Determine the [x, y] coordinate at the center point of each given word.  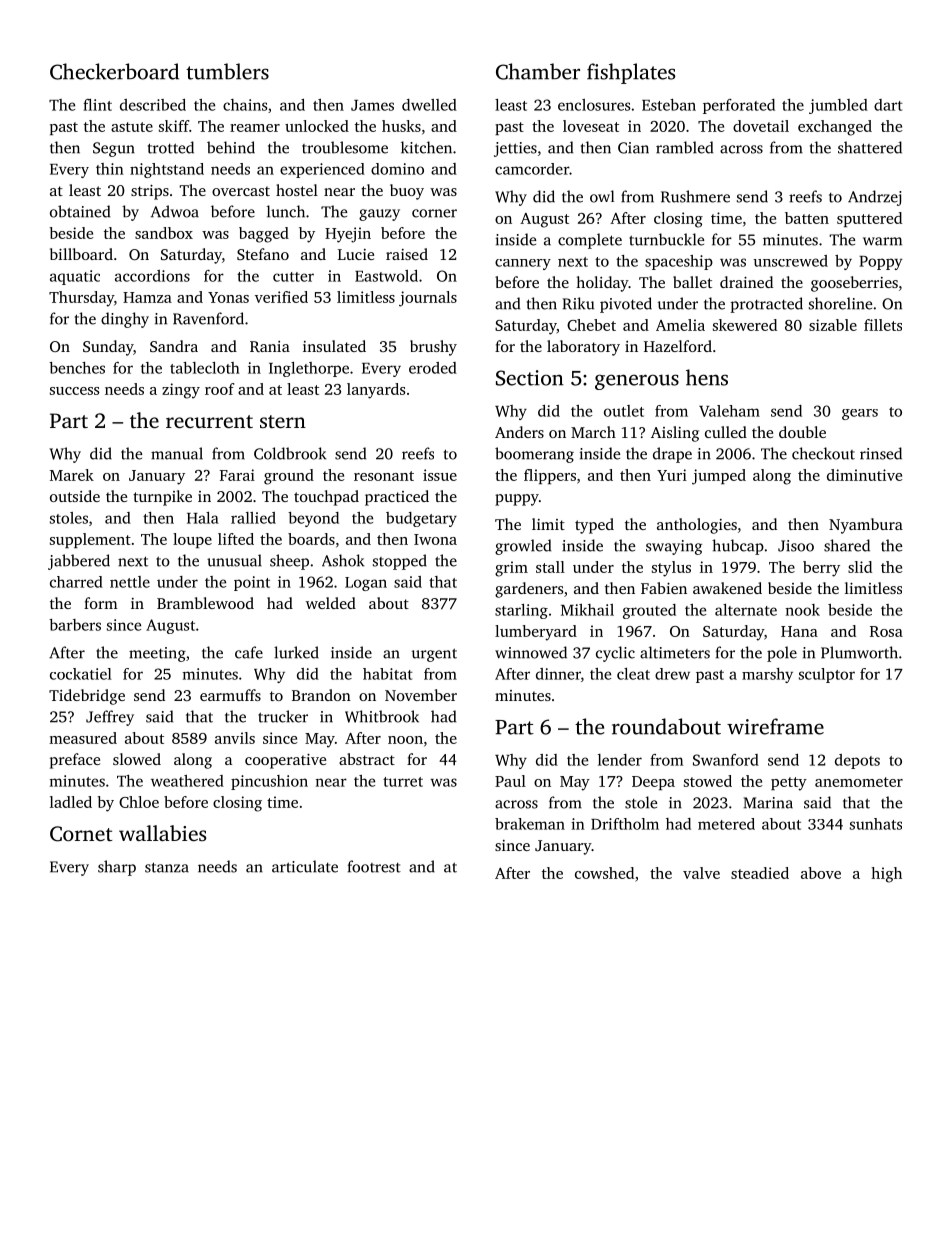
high [886, 875]
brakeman [530, 824]
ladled [71, 802]
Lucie [356, 254]
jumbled [838, 106]
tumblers [227, 71]
